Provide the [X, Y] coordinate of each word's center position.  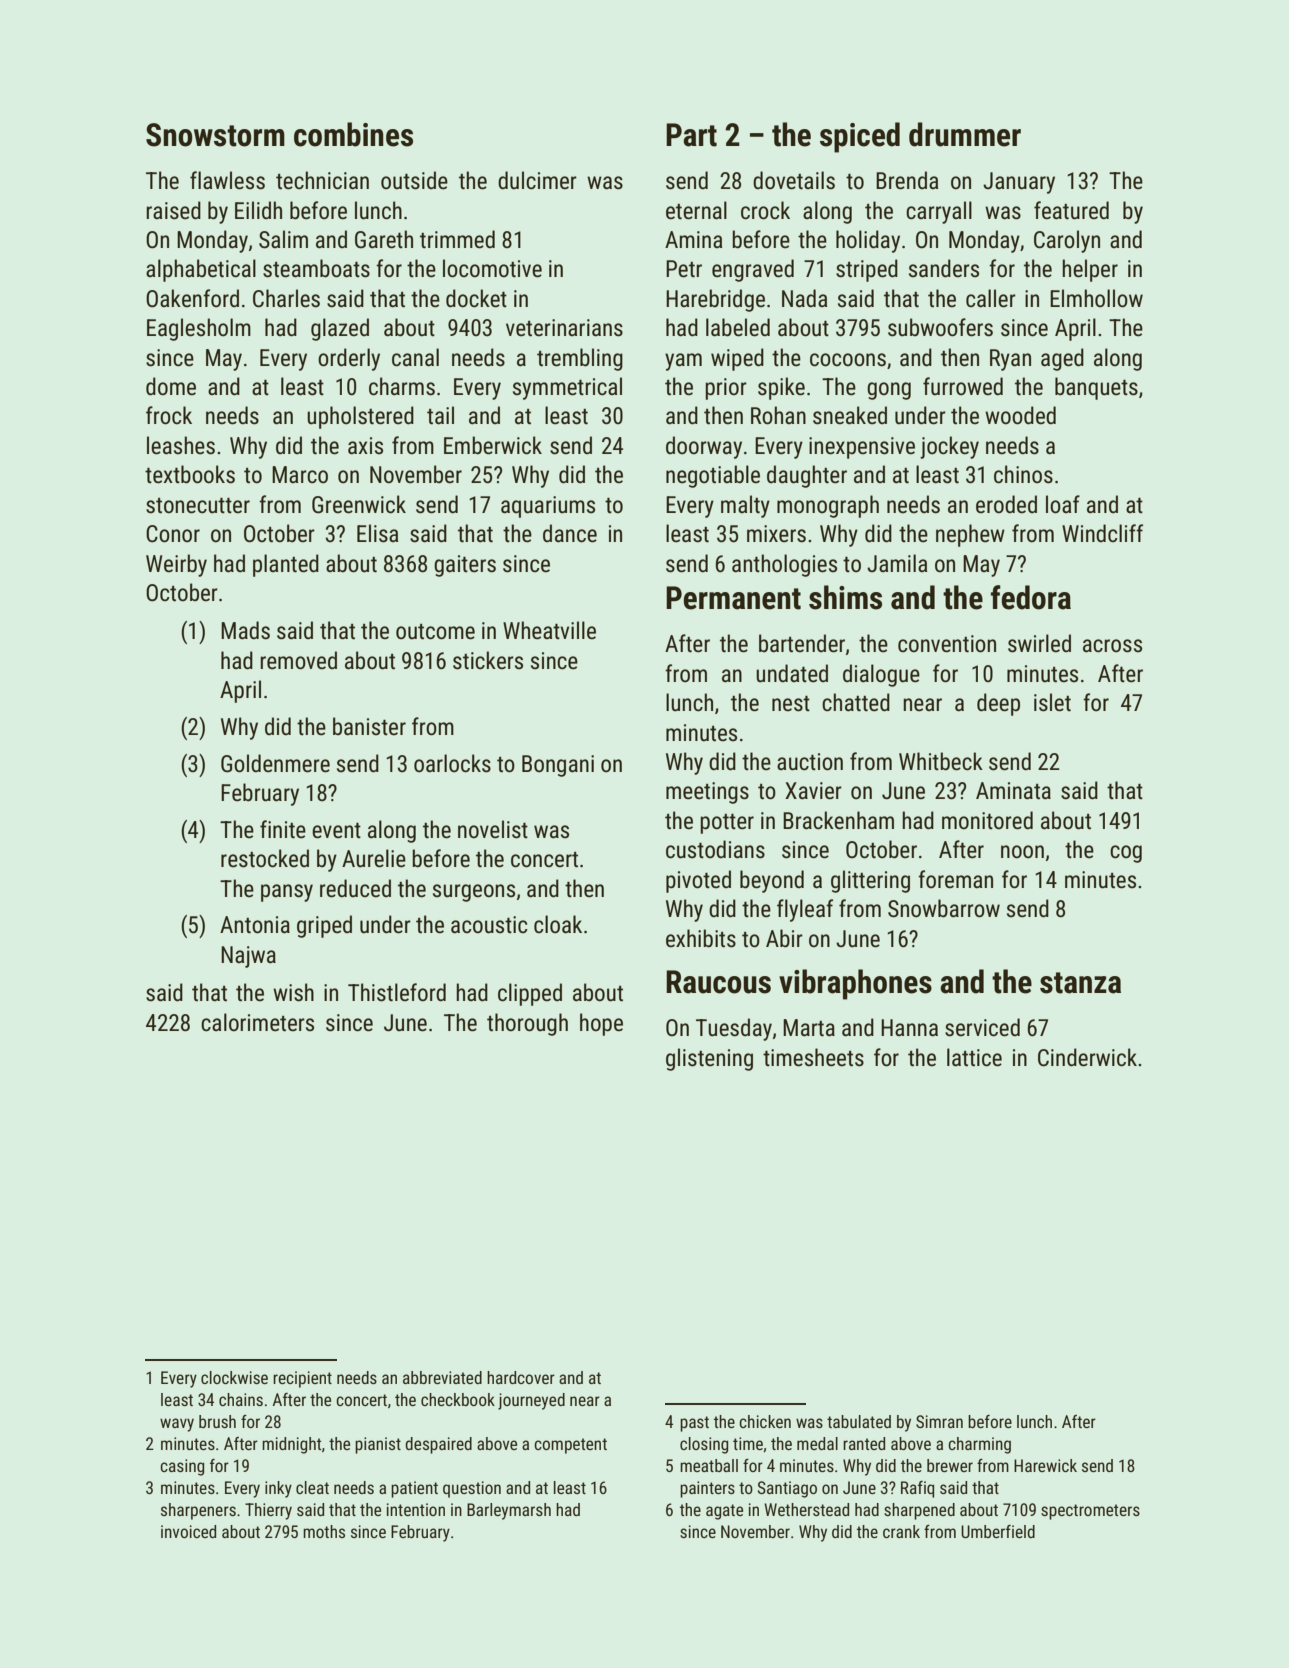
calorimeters [257, 1022]
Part [691, 135]
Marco [300, 475]
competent [570, 1446]
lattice [974, 1057]
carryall [939, 212]
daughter [807, 476]
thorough [527, 1024]
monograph [828, 506]
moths [324, 1531]
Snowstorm [215, 135]
